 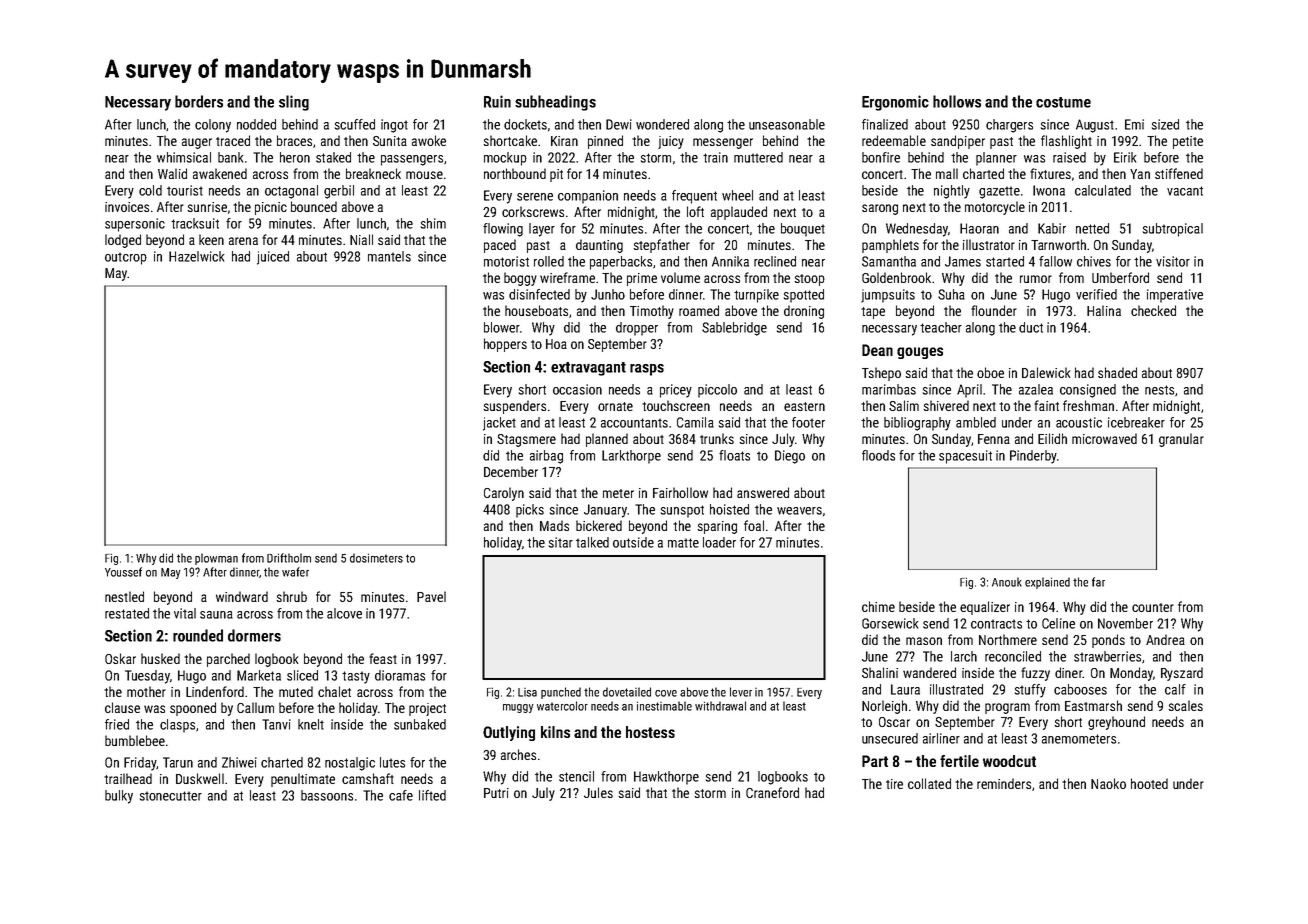 I want to click on suspenders, so click(x=514, y=407).
